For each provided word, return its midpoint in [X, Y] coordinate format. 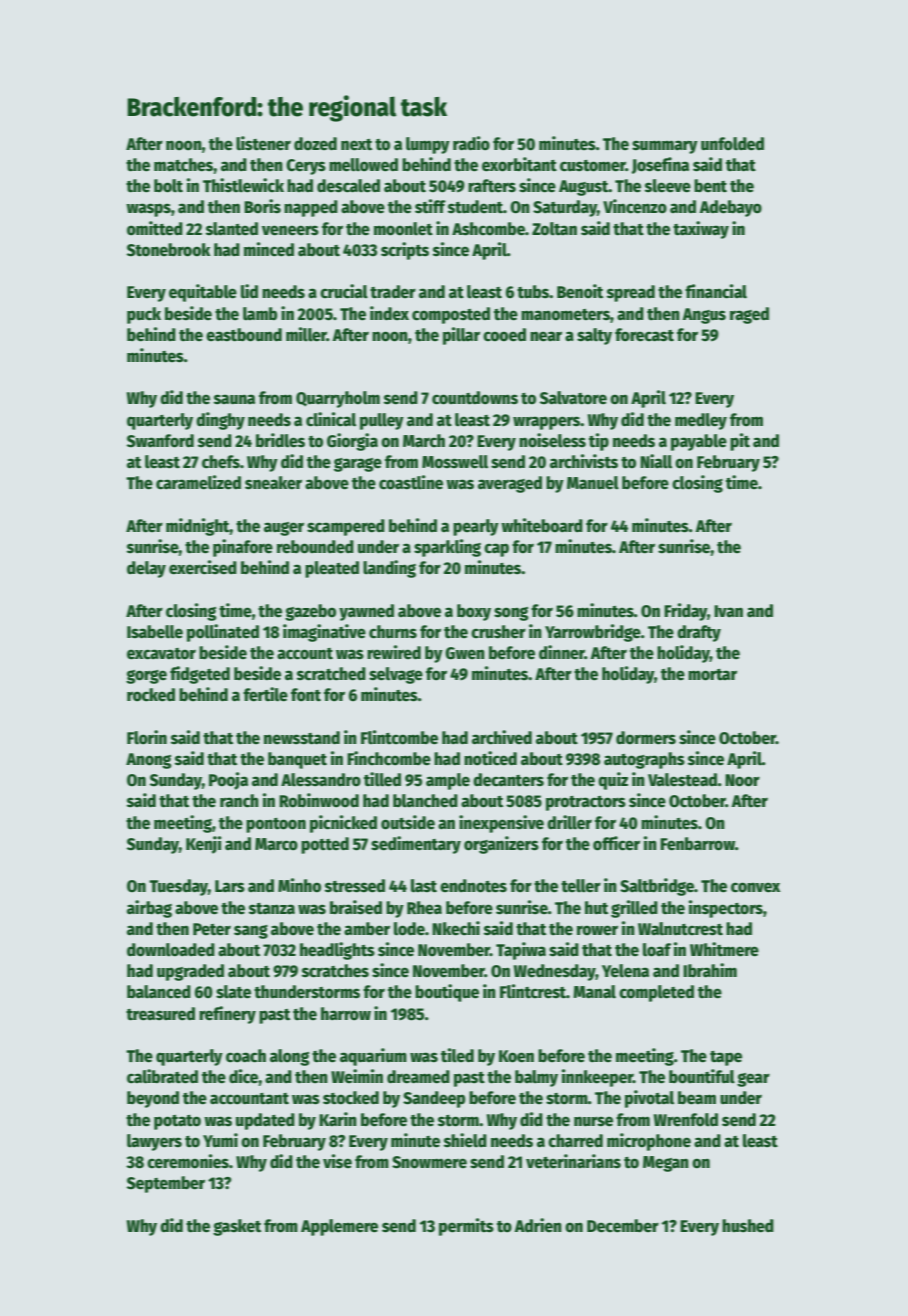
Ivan [728, 611]
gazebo [310, 612]
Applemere [339, 1227]
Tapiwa [521, 951]
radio [471, 143]
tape [726, 1058]
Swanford [160, 441]
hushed [748, 1226]
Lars [230, 886]
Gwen [465, 653]
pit [740, 442]
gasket [237, 1227]
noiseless [552, 440]
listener [263, 143]
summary [665, 147]
